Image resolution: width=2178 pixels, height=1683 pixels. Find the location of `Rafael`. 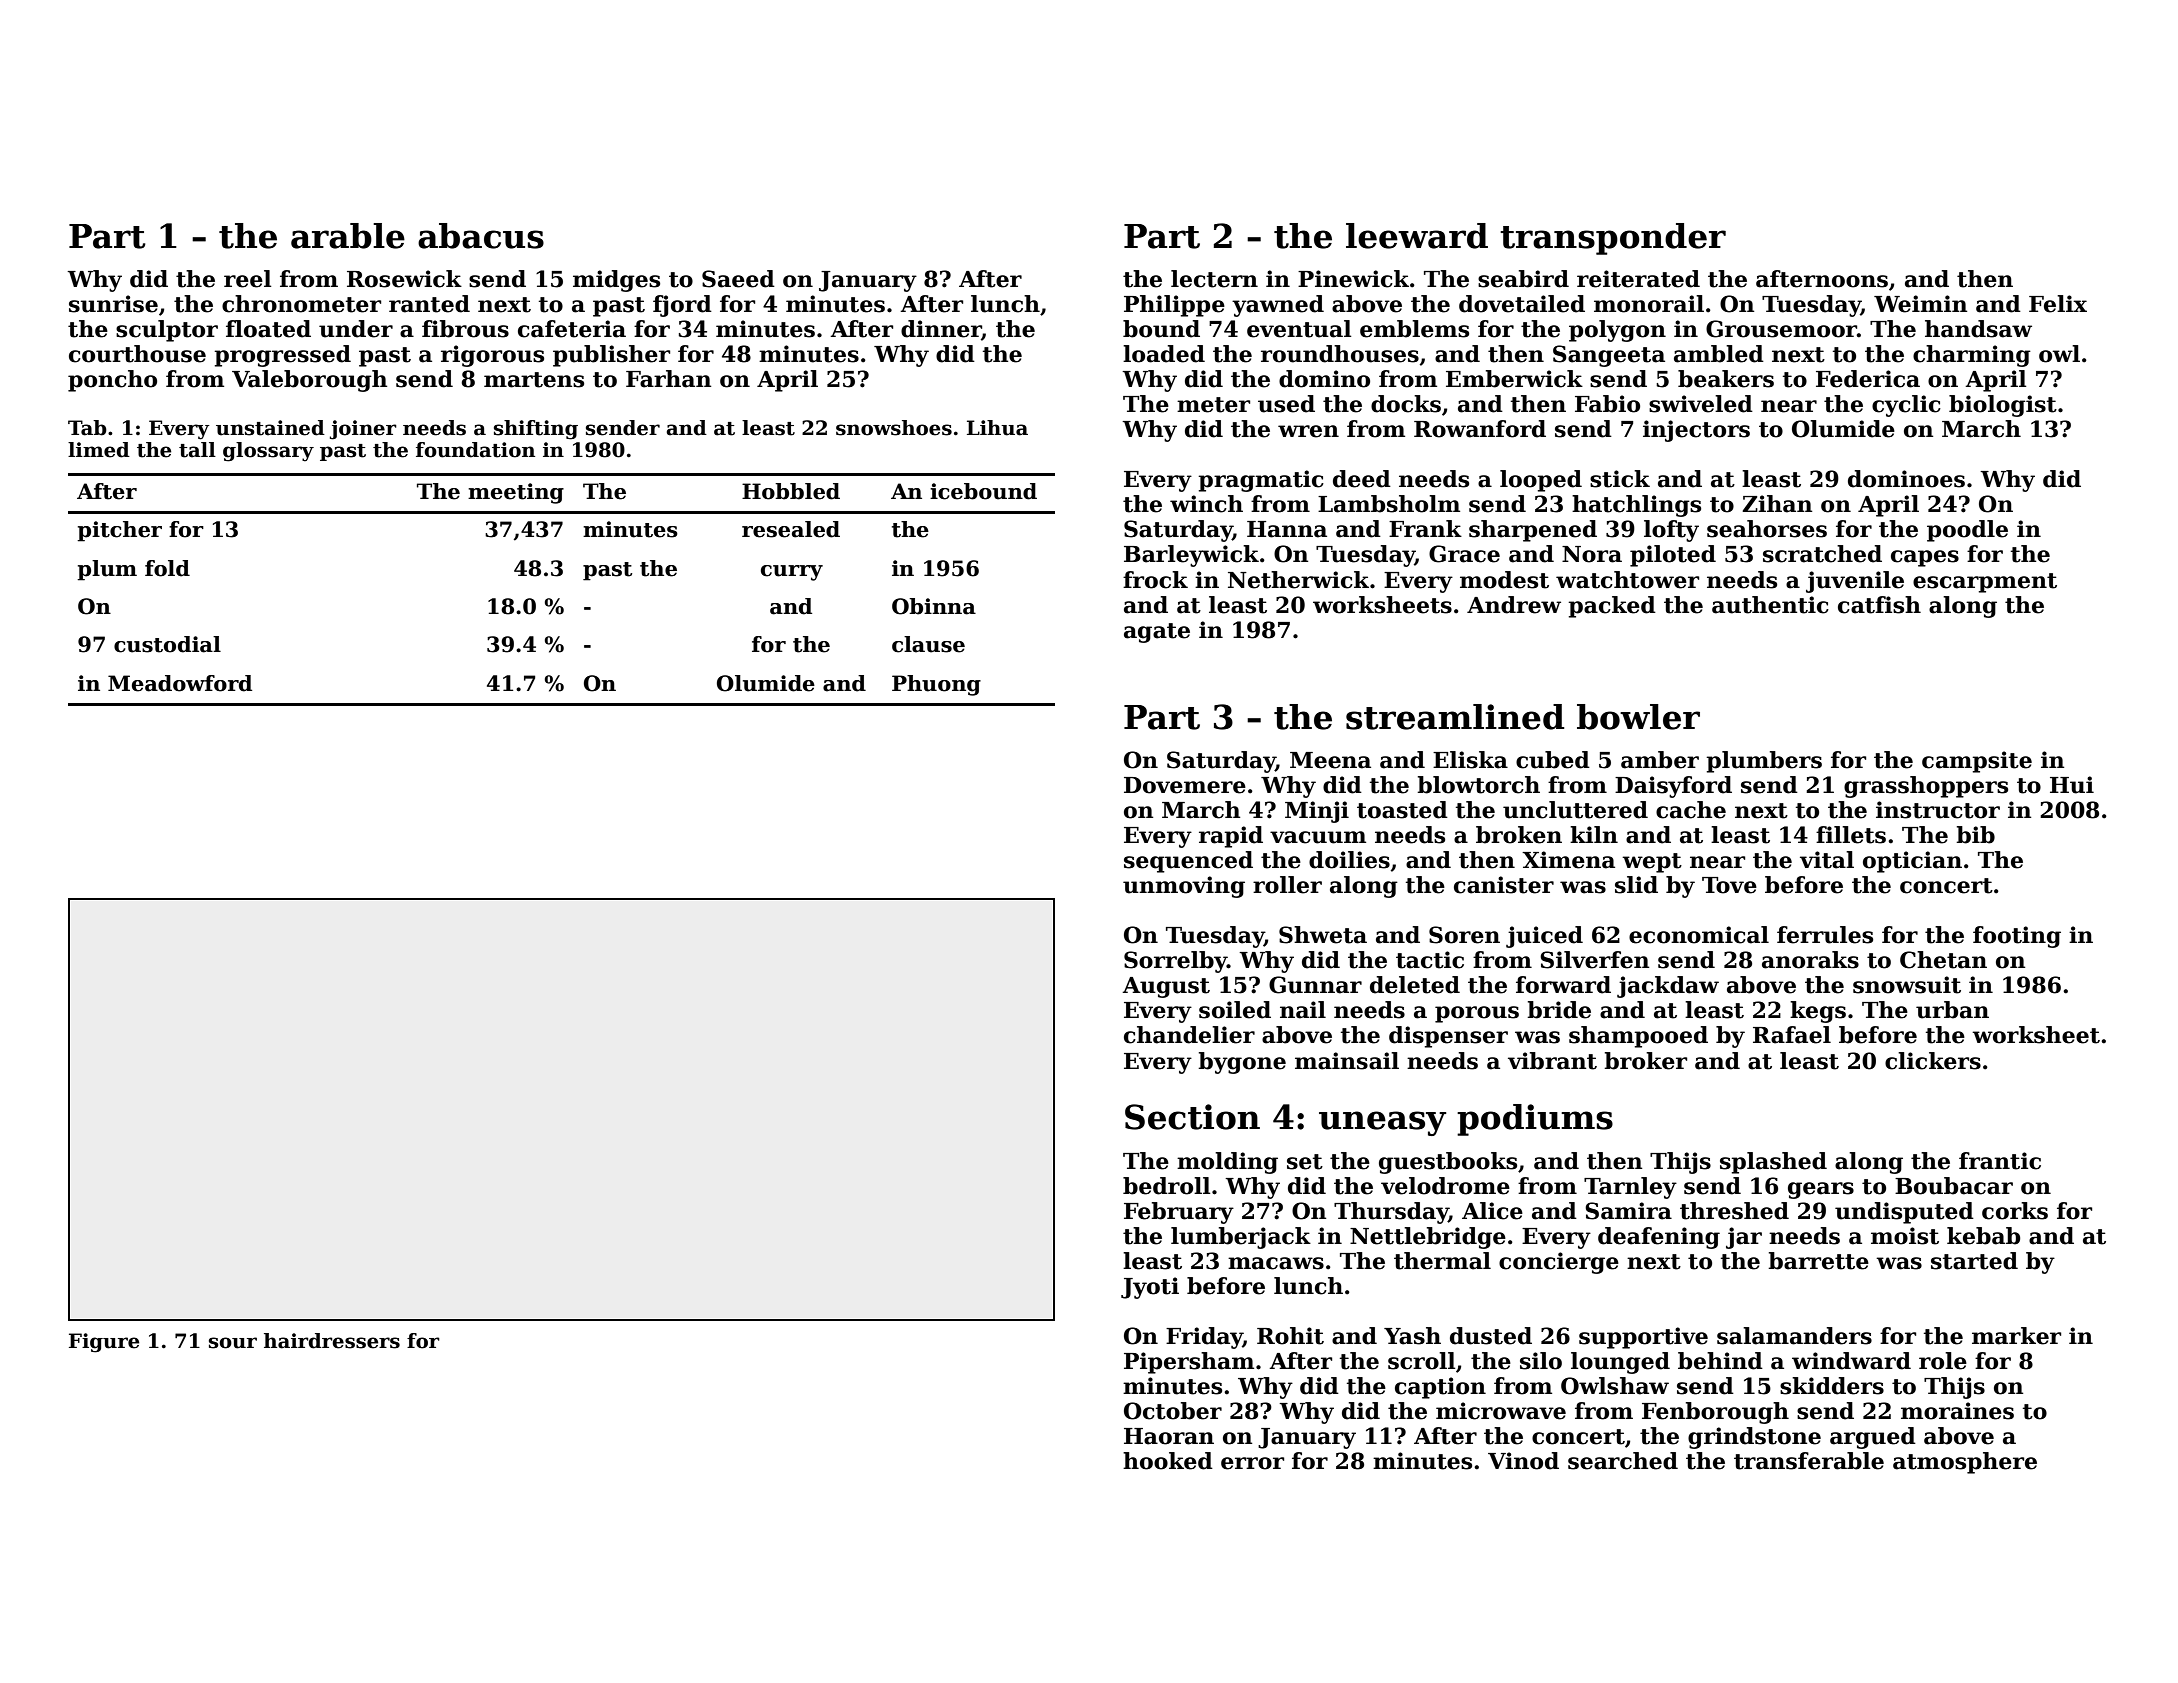

Rafael is located at coordinates (1792, 1035).
